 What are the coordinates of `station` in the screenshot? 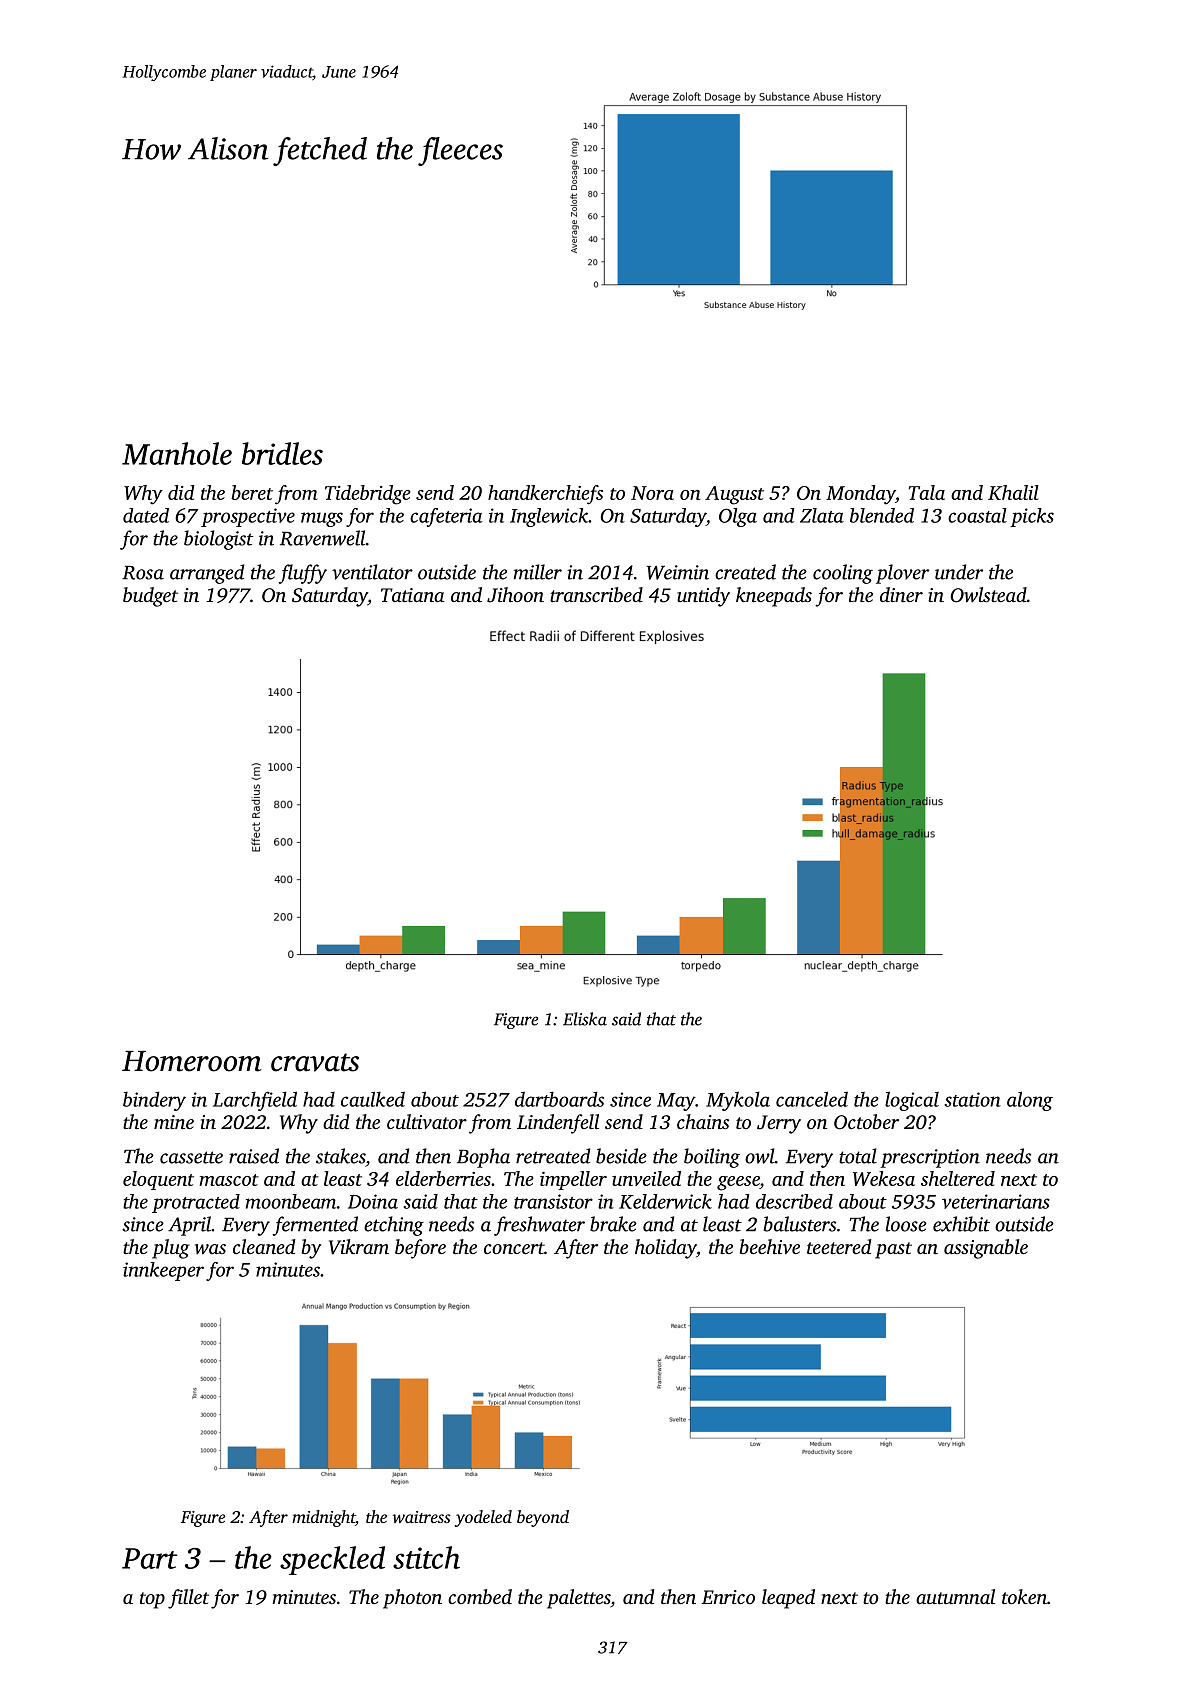 It's located at (972, 1099).
